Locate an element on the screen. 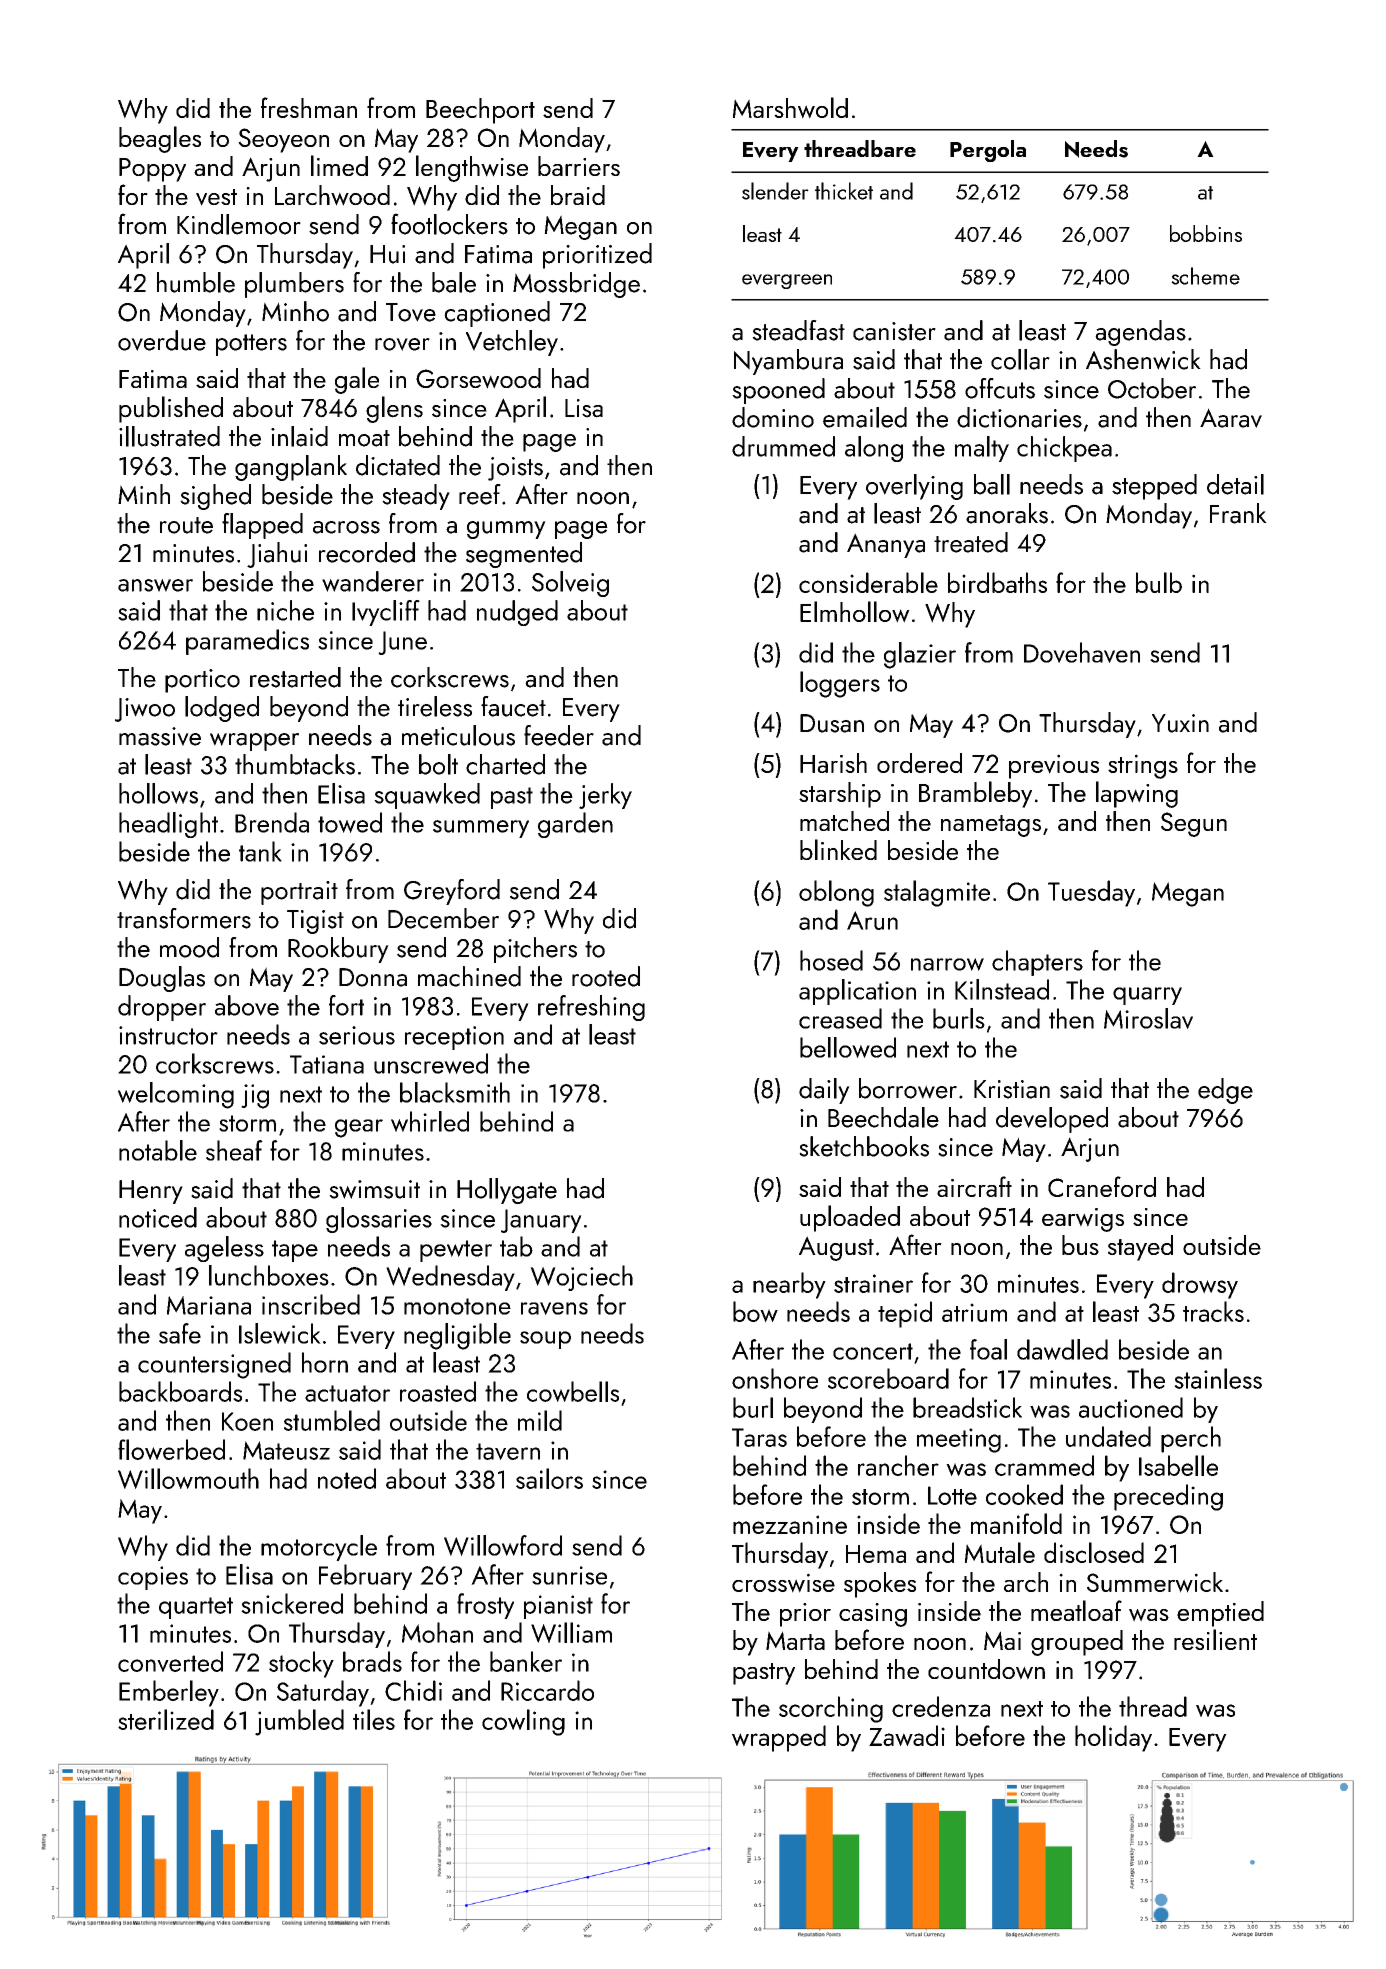 The image size is (1386, 1969). snickered is located at coordinates (292, 1603).
